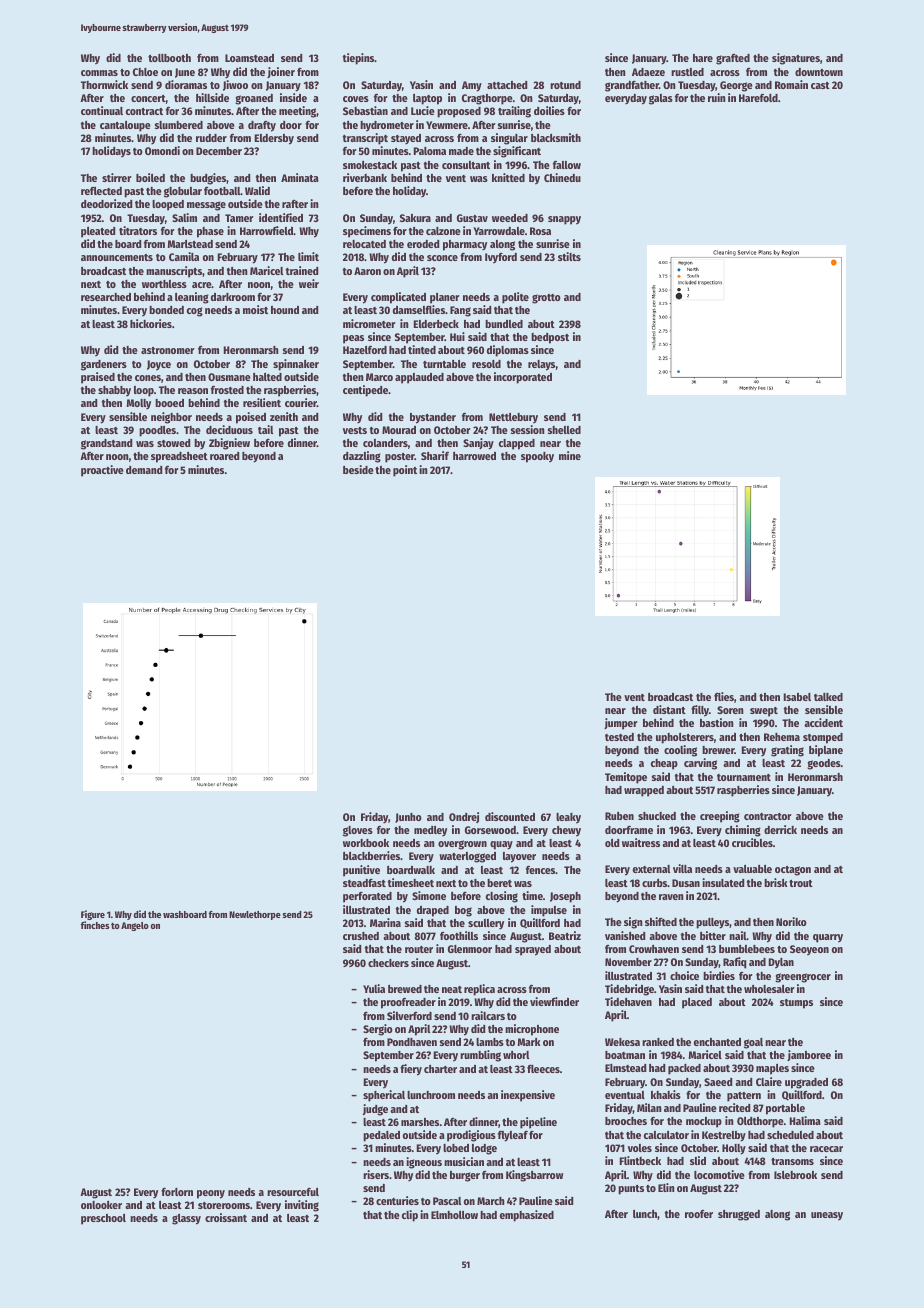 This screenshot has width=924, height=1308. What do you see at coordinates (135, 926) in the screenshot?
I see `Angelo` at bounding box center [135, 926].
